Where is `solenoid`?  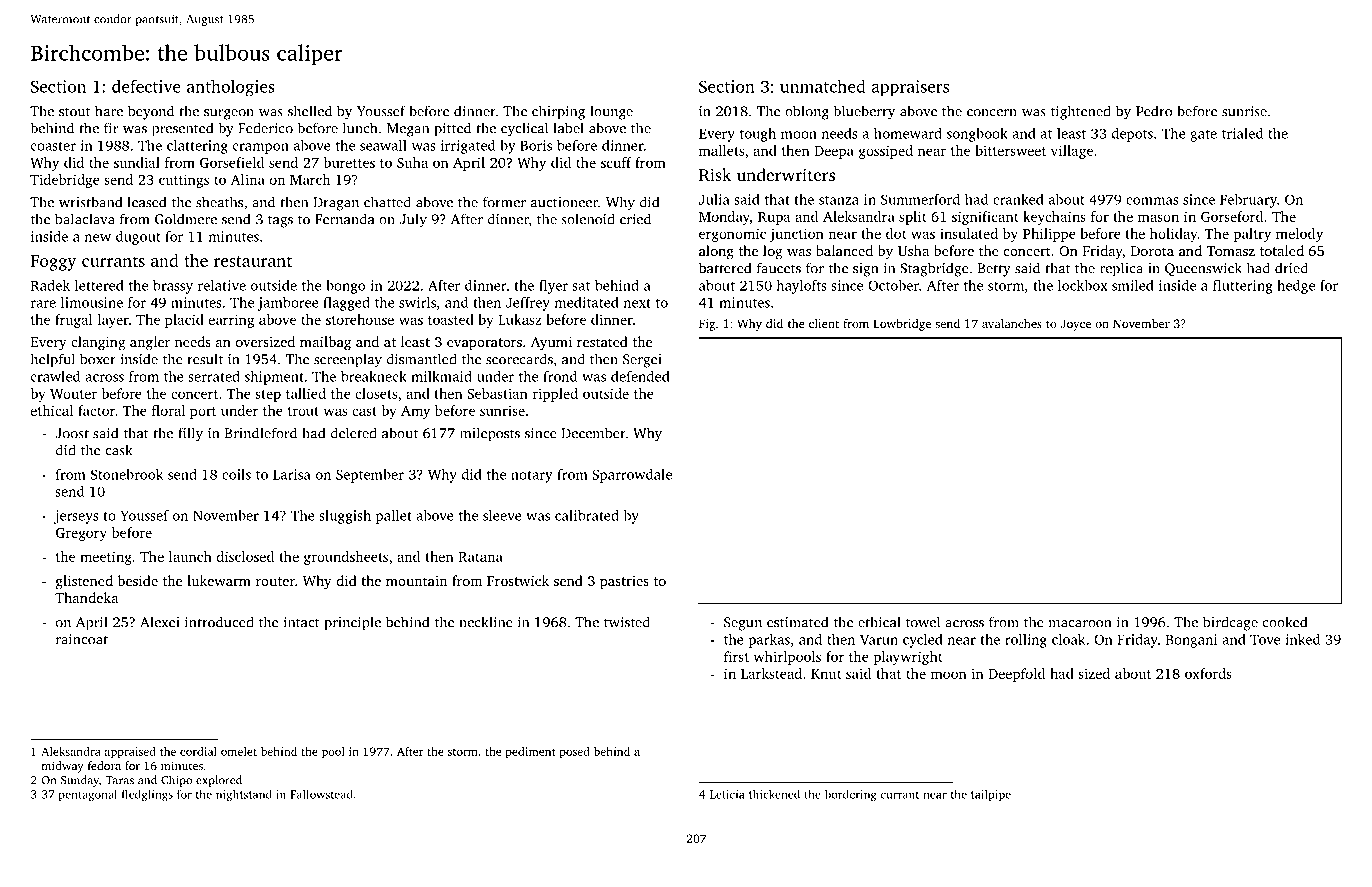 solenoid is located at coordinates (588, 219).
